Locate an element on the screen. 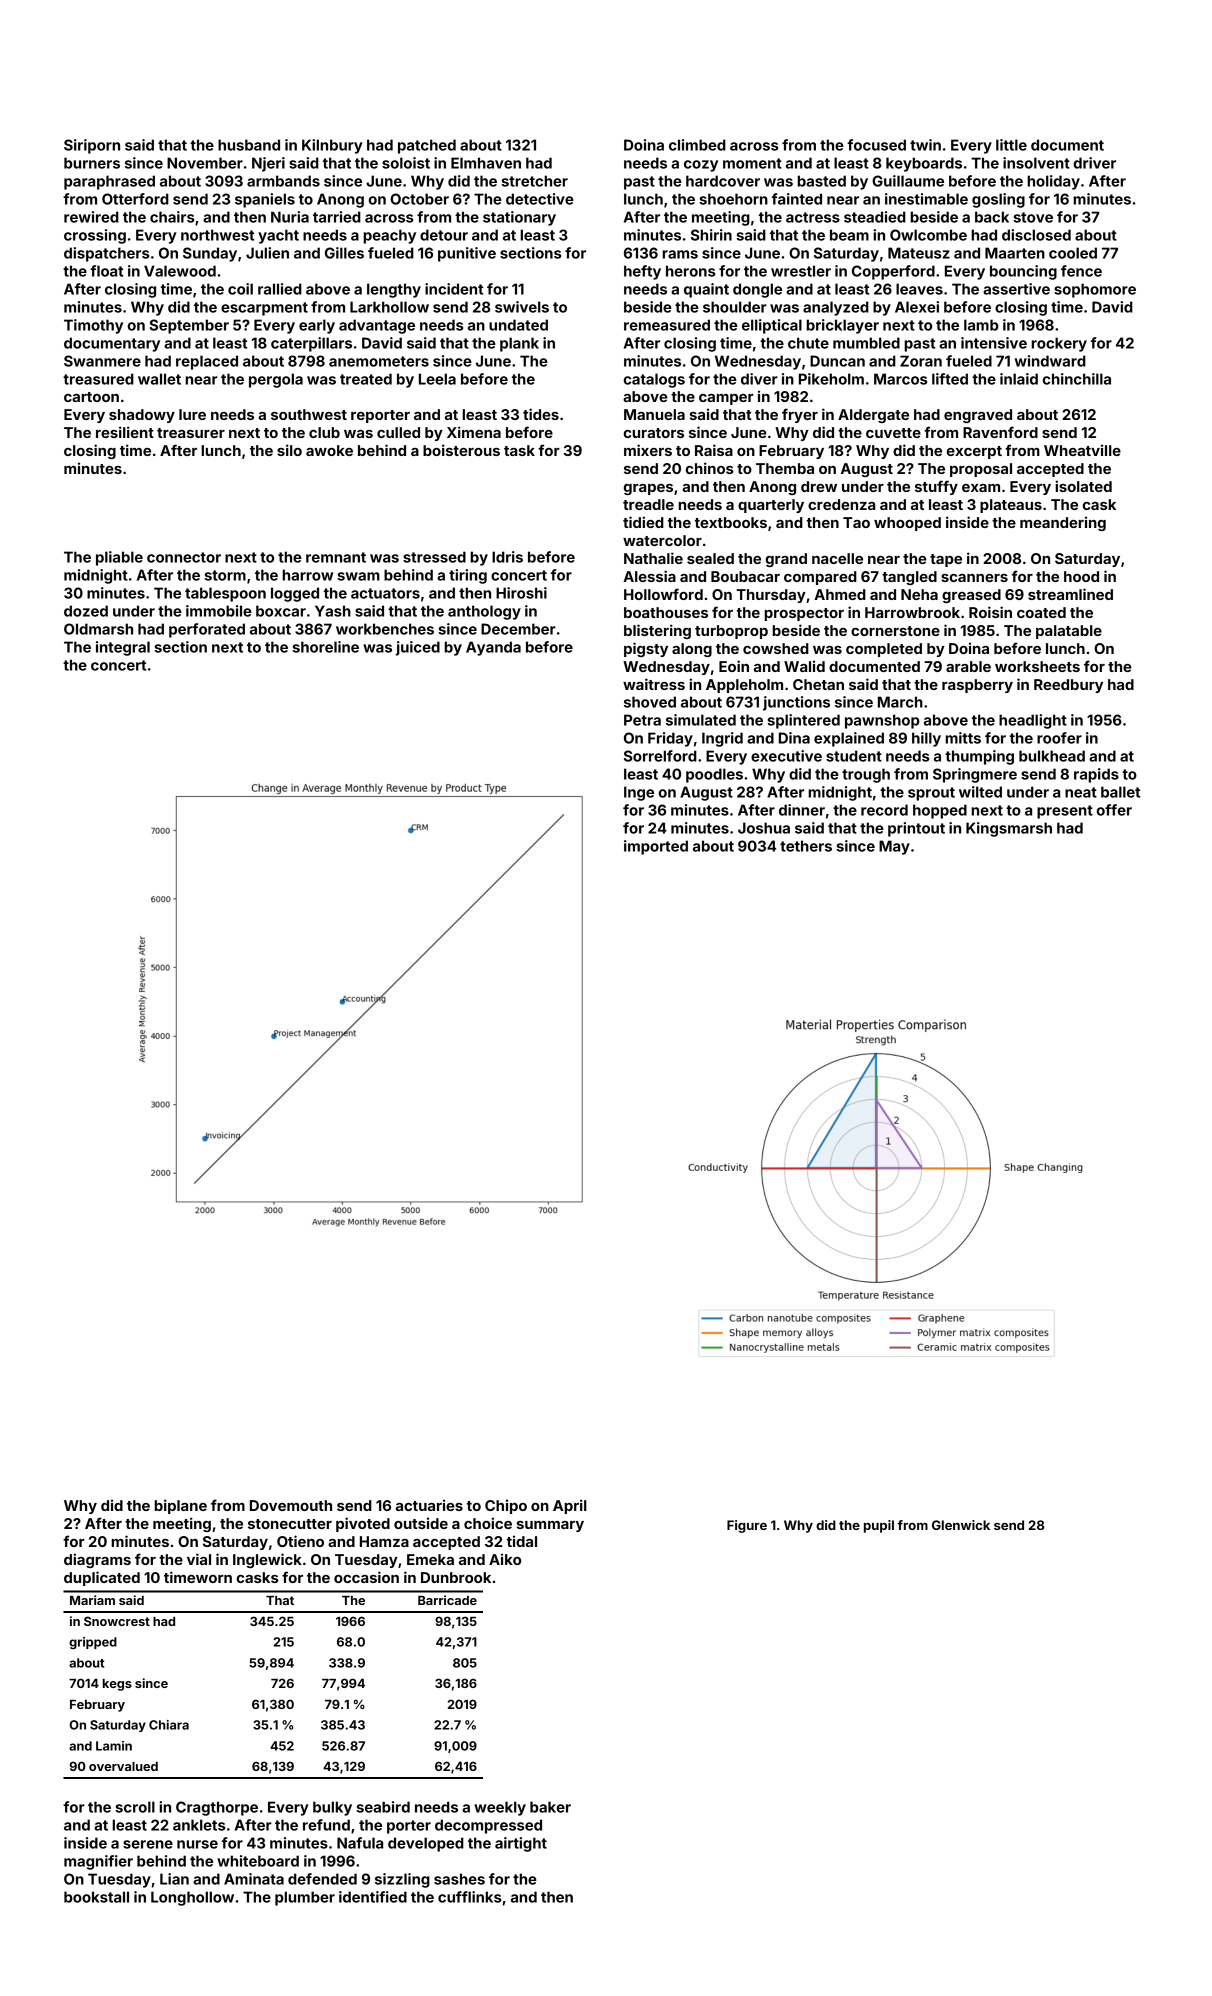  Glenwick is located at coordinates (961, 1525).
